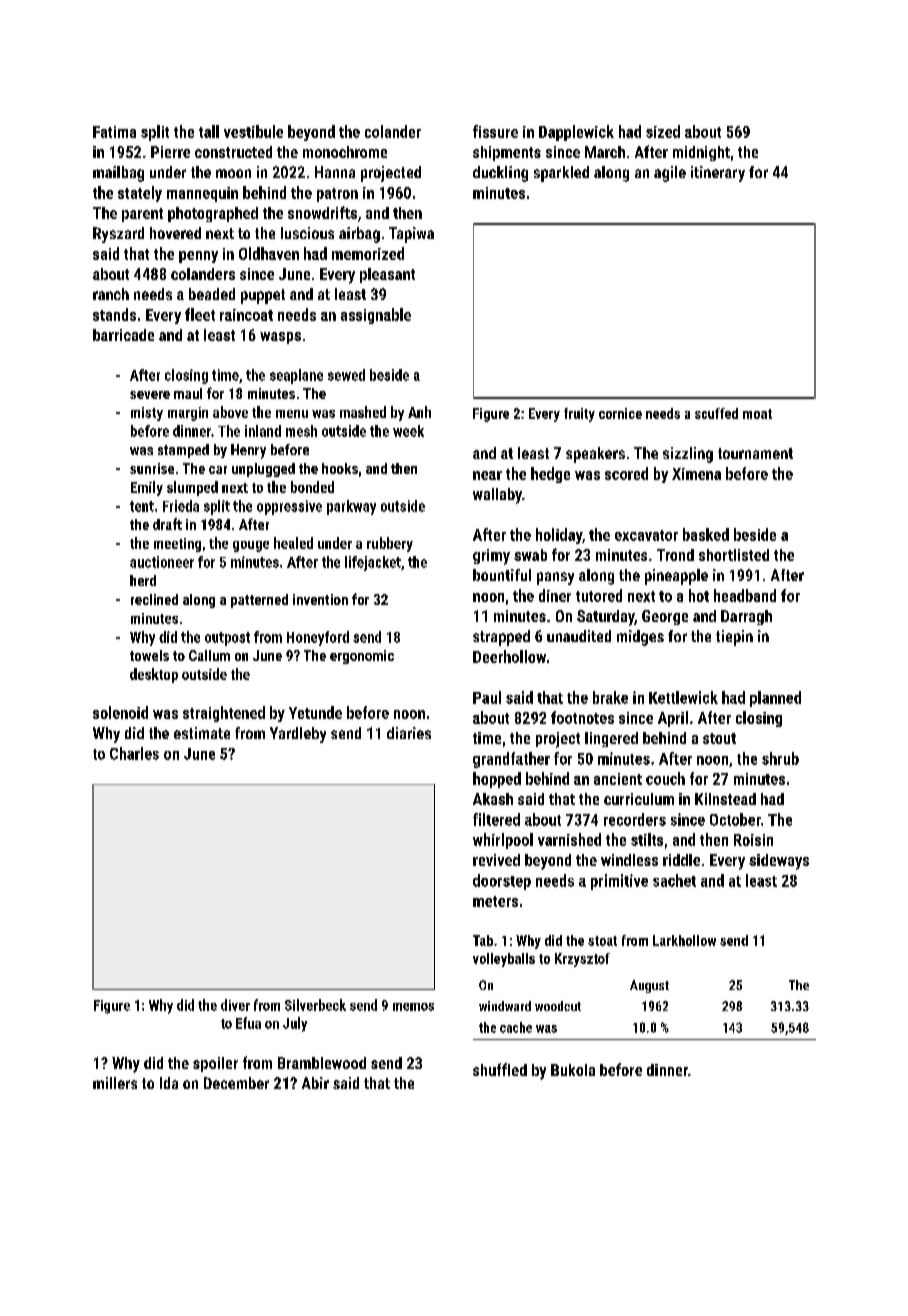  Describe the element at coordinates (115, 1083) in the page. I see `millers` at that location.
